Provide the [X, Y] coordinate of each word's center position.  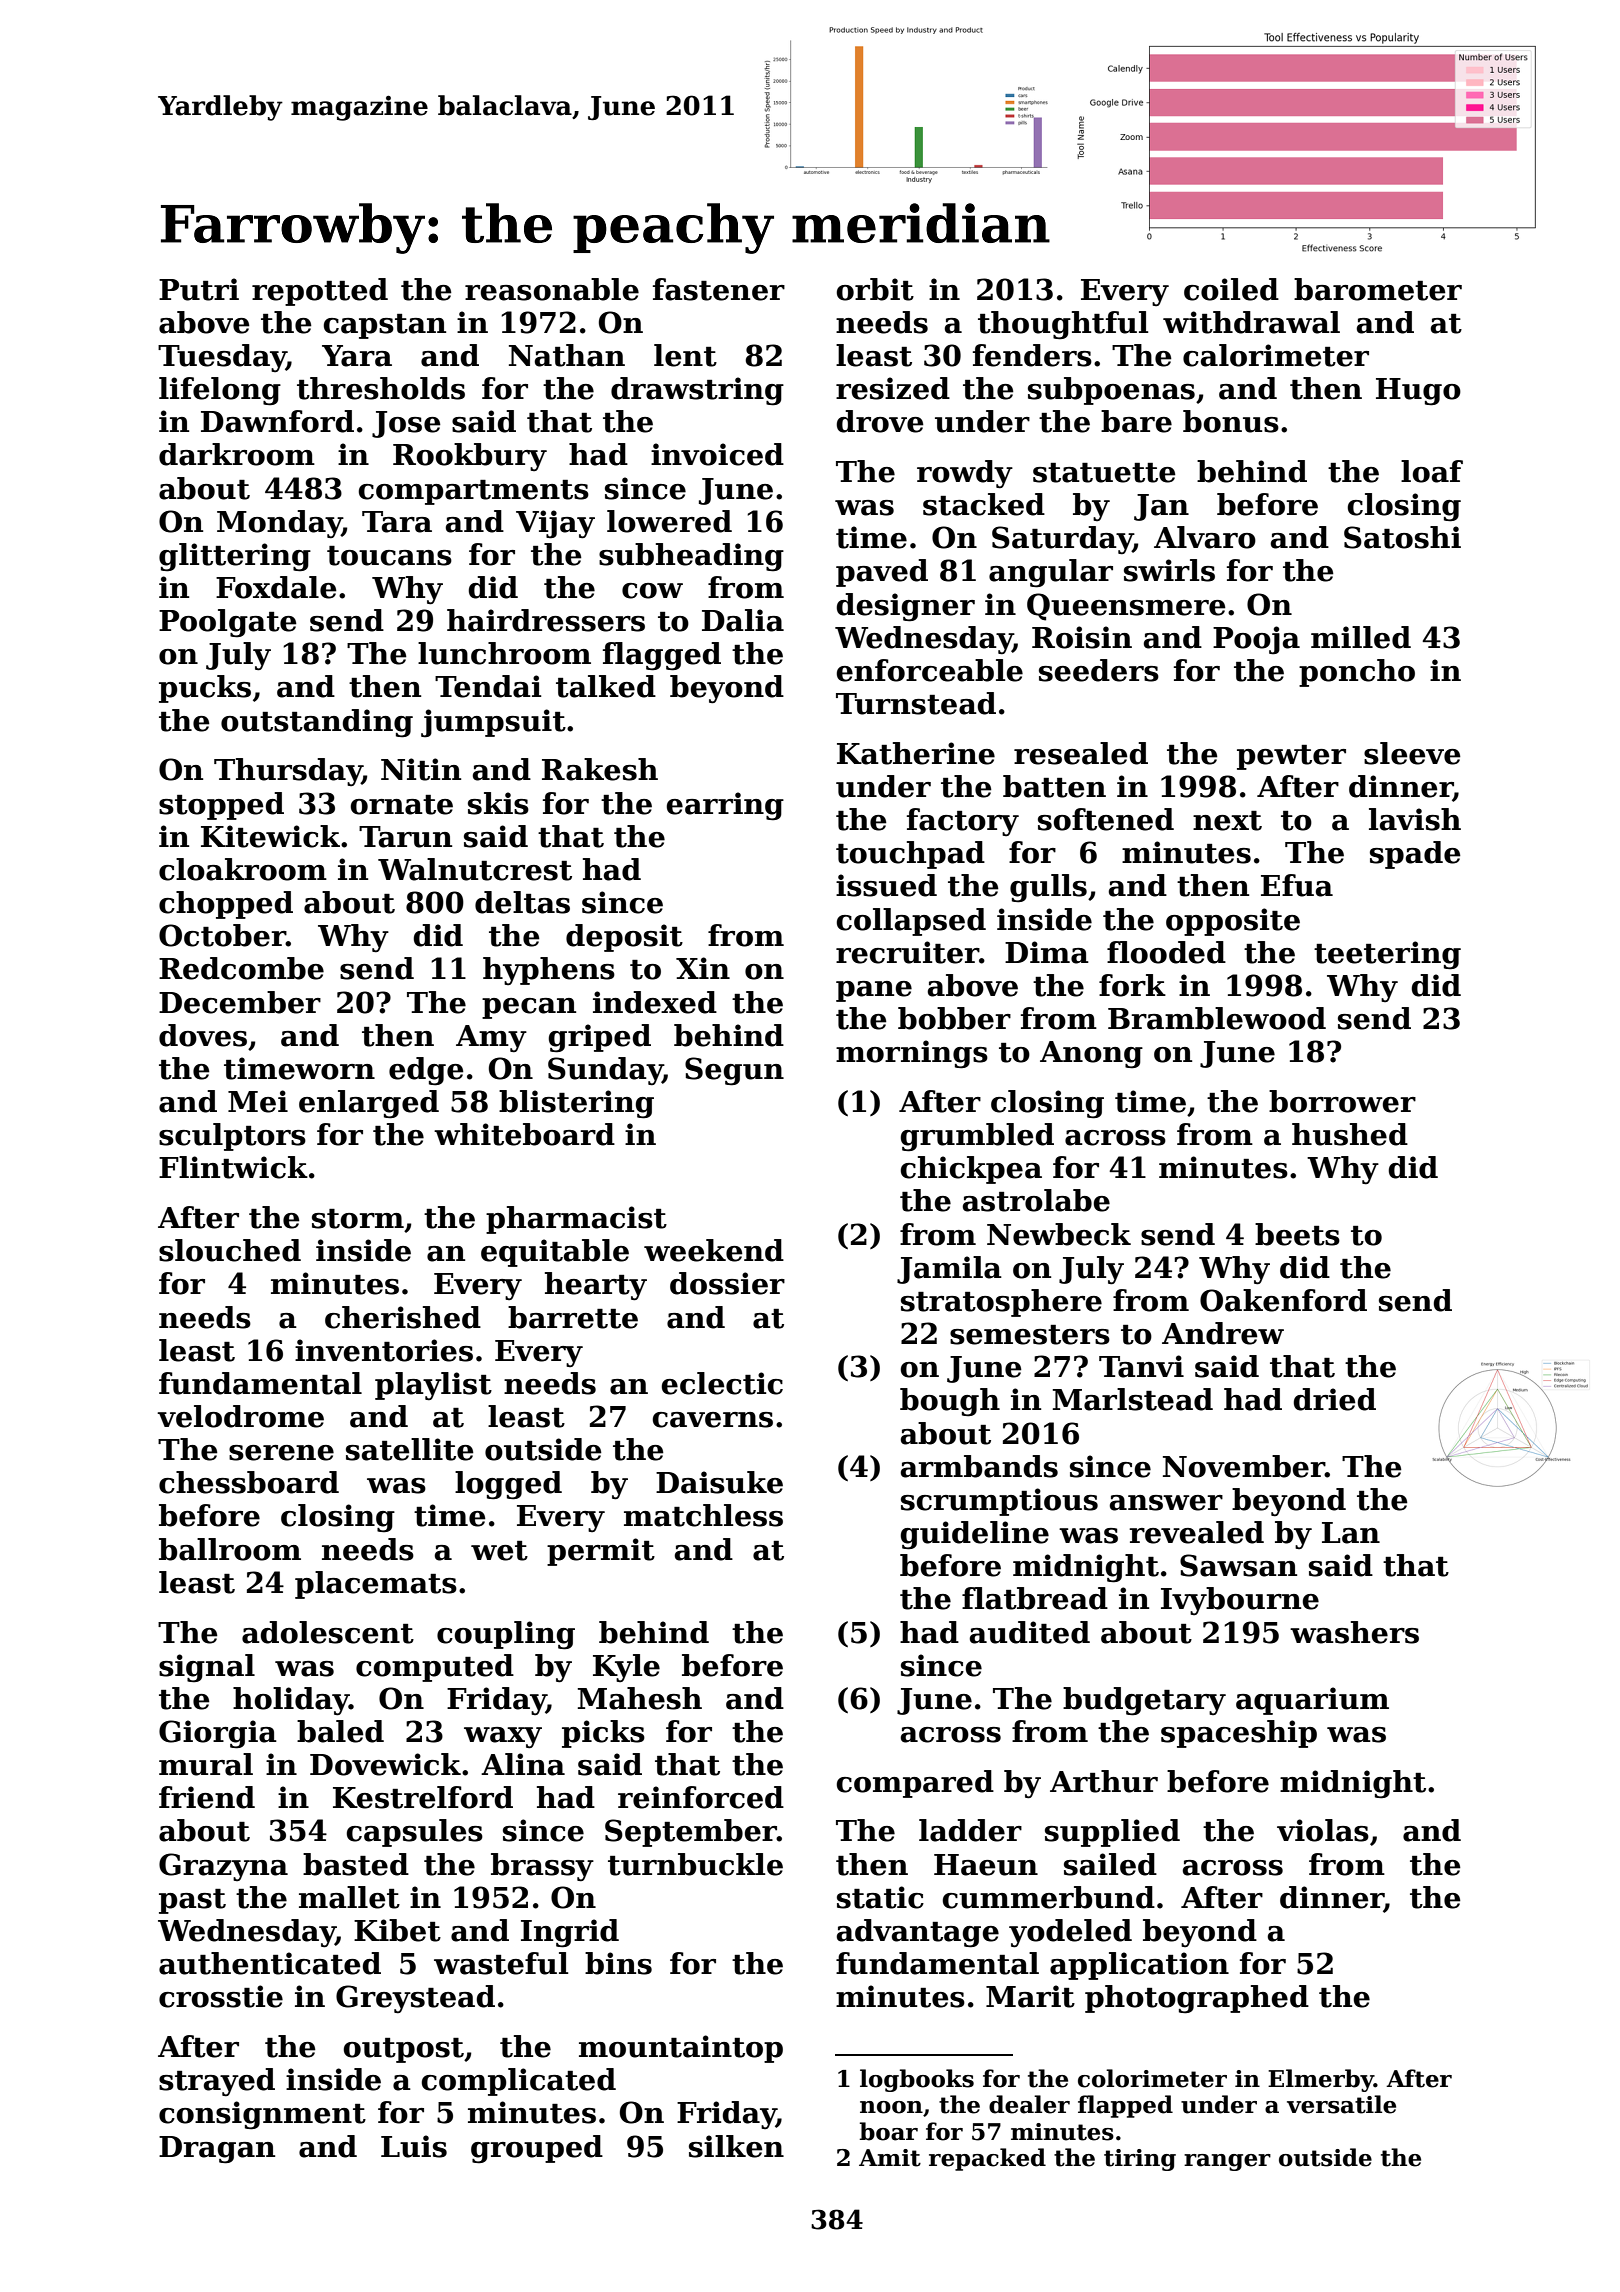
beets [1297, 1234]
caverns [712, 1420]
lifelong [220, 391]
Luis [414, 2146]
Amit [890, 2158]
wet [499, 1551]
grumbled [977, 1137]
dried [1334, 1399]
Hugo [1418, 392]
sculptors [232, 1137]
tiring [1140, 2160]
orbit [875, 289]
